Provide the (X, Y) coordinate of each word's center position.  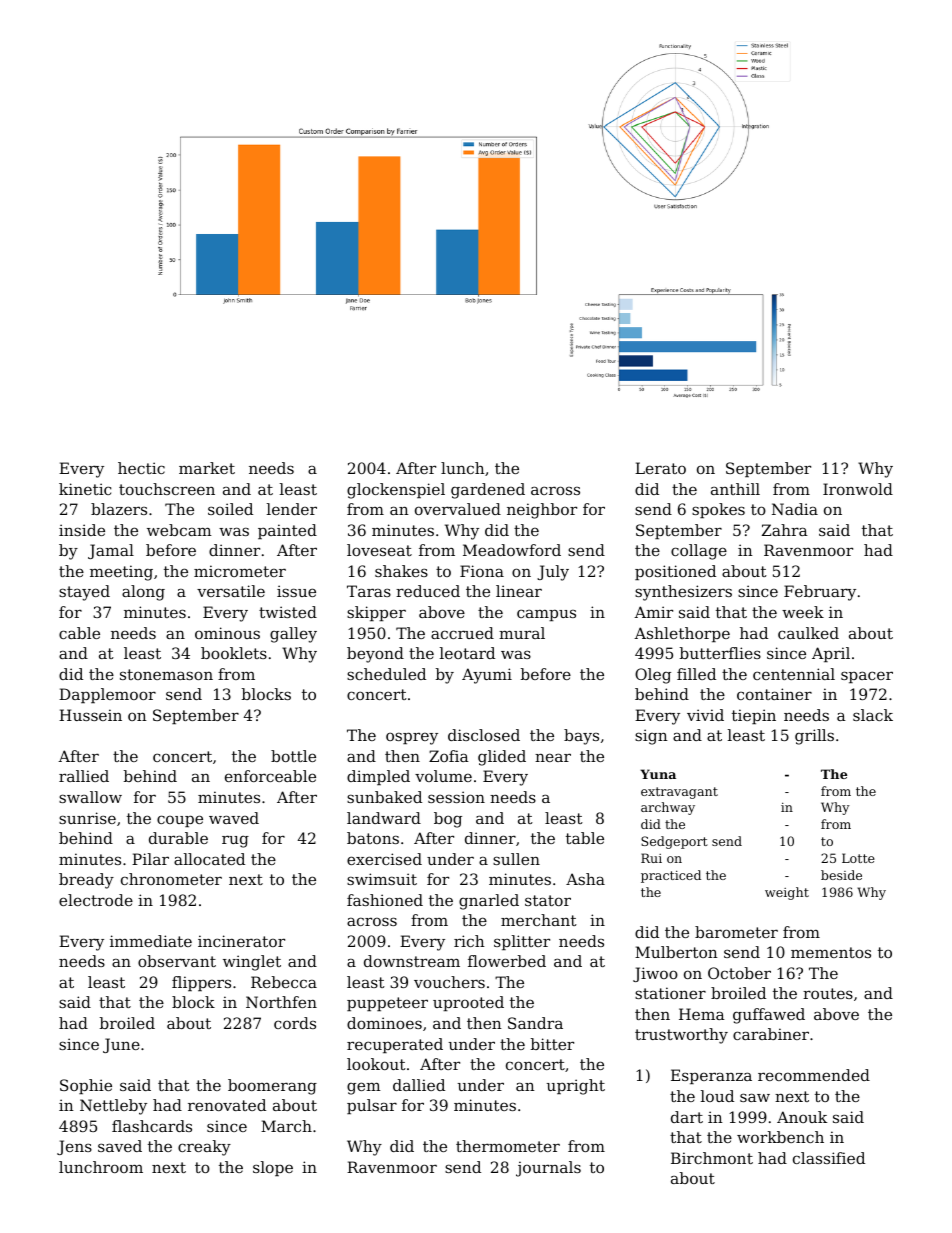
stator (548, 900)
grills (814, 737)
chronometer (171, 879)
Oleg (653, 676)
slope (273, 1168)
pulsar (372, 1106)
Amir (653, 612)
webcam (179, 530)
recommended (814, 1075)
